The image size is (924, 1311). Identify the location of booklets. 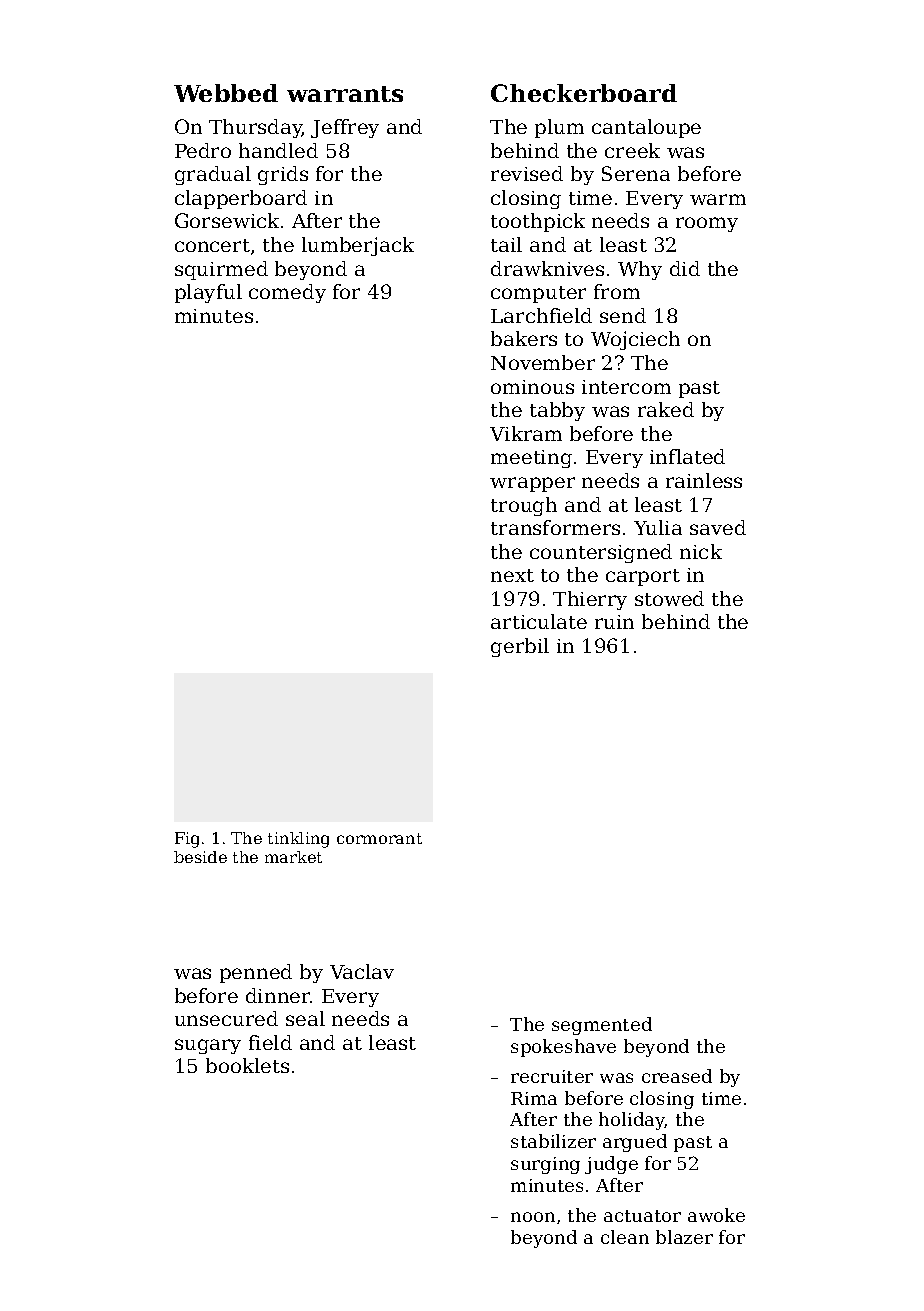
(247, 1065).
